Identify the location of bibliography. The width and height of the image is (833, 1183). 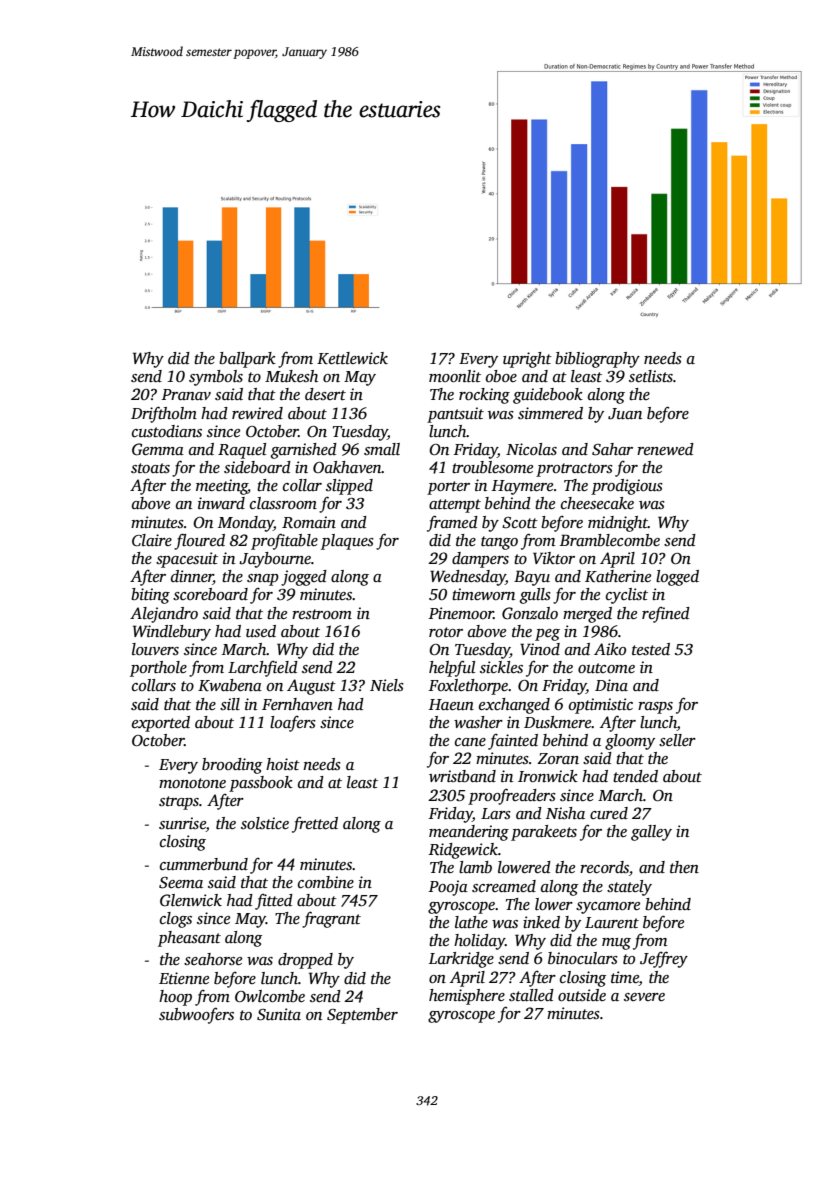
(597, 360).
